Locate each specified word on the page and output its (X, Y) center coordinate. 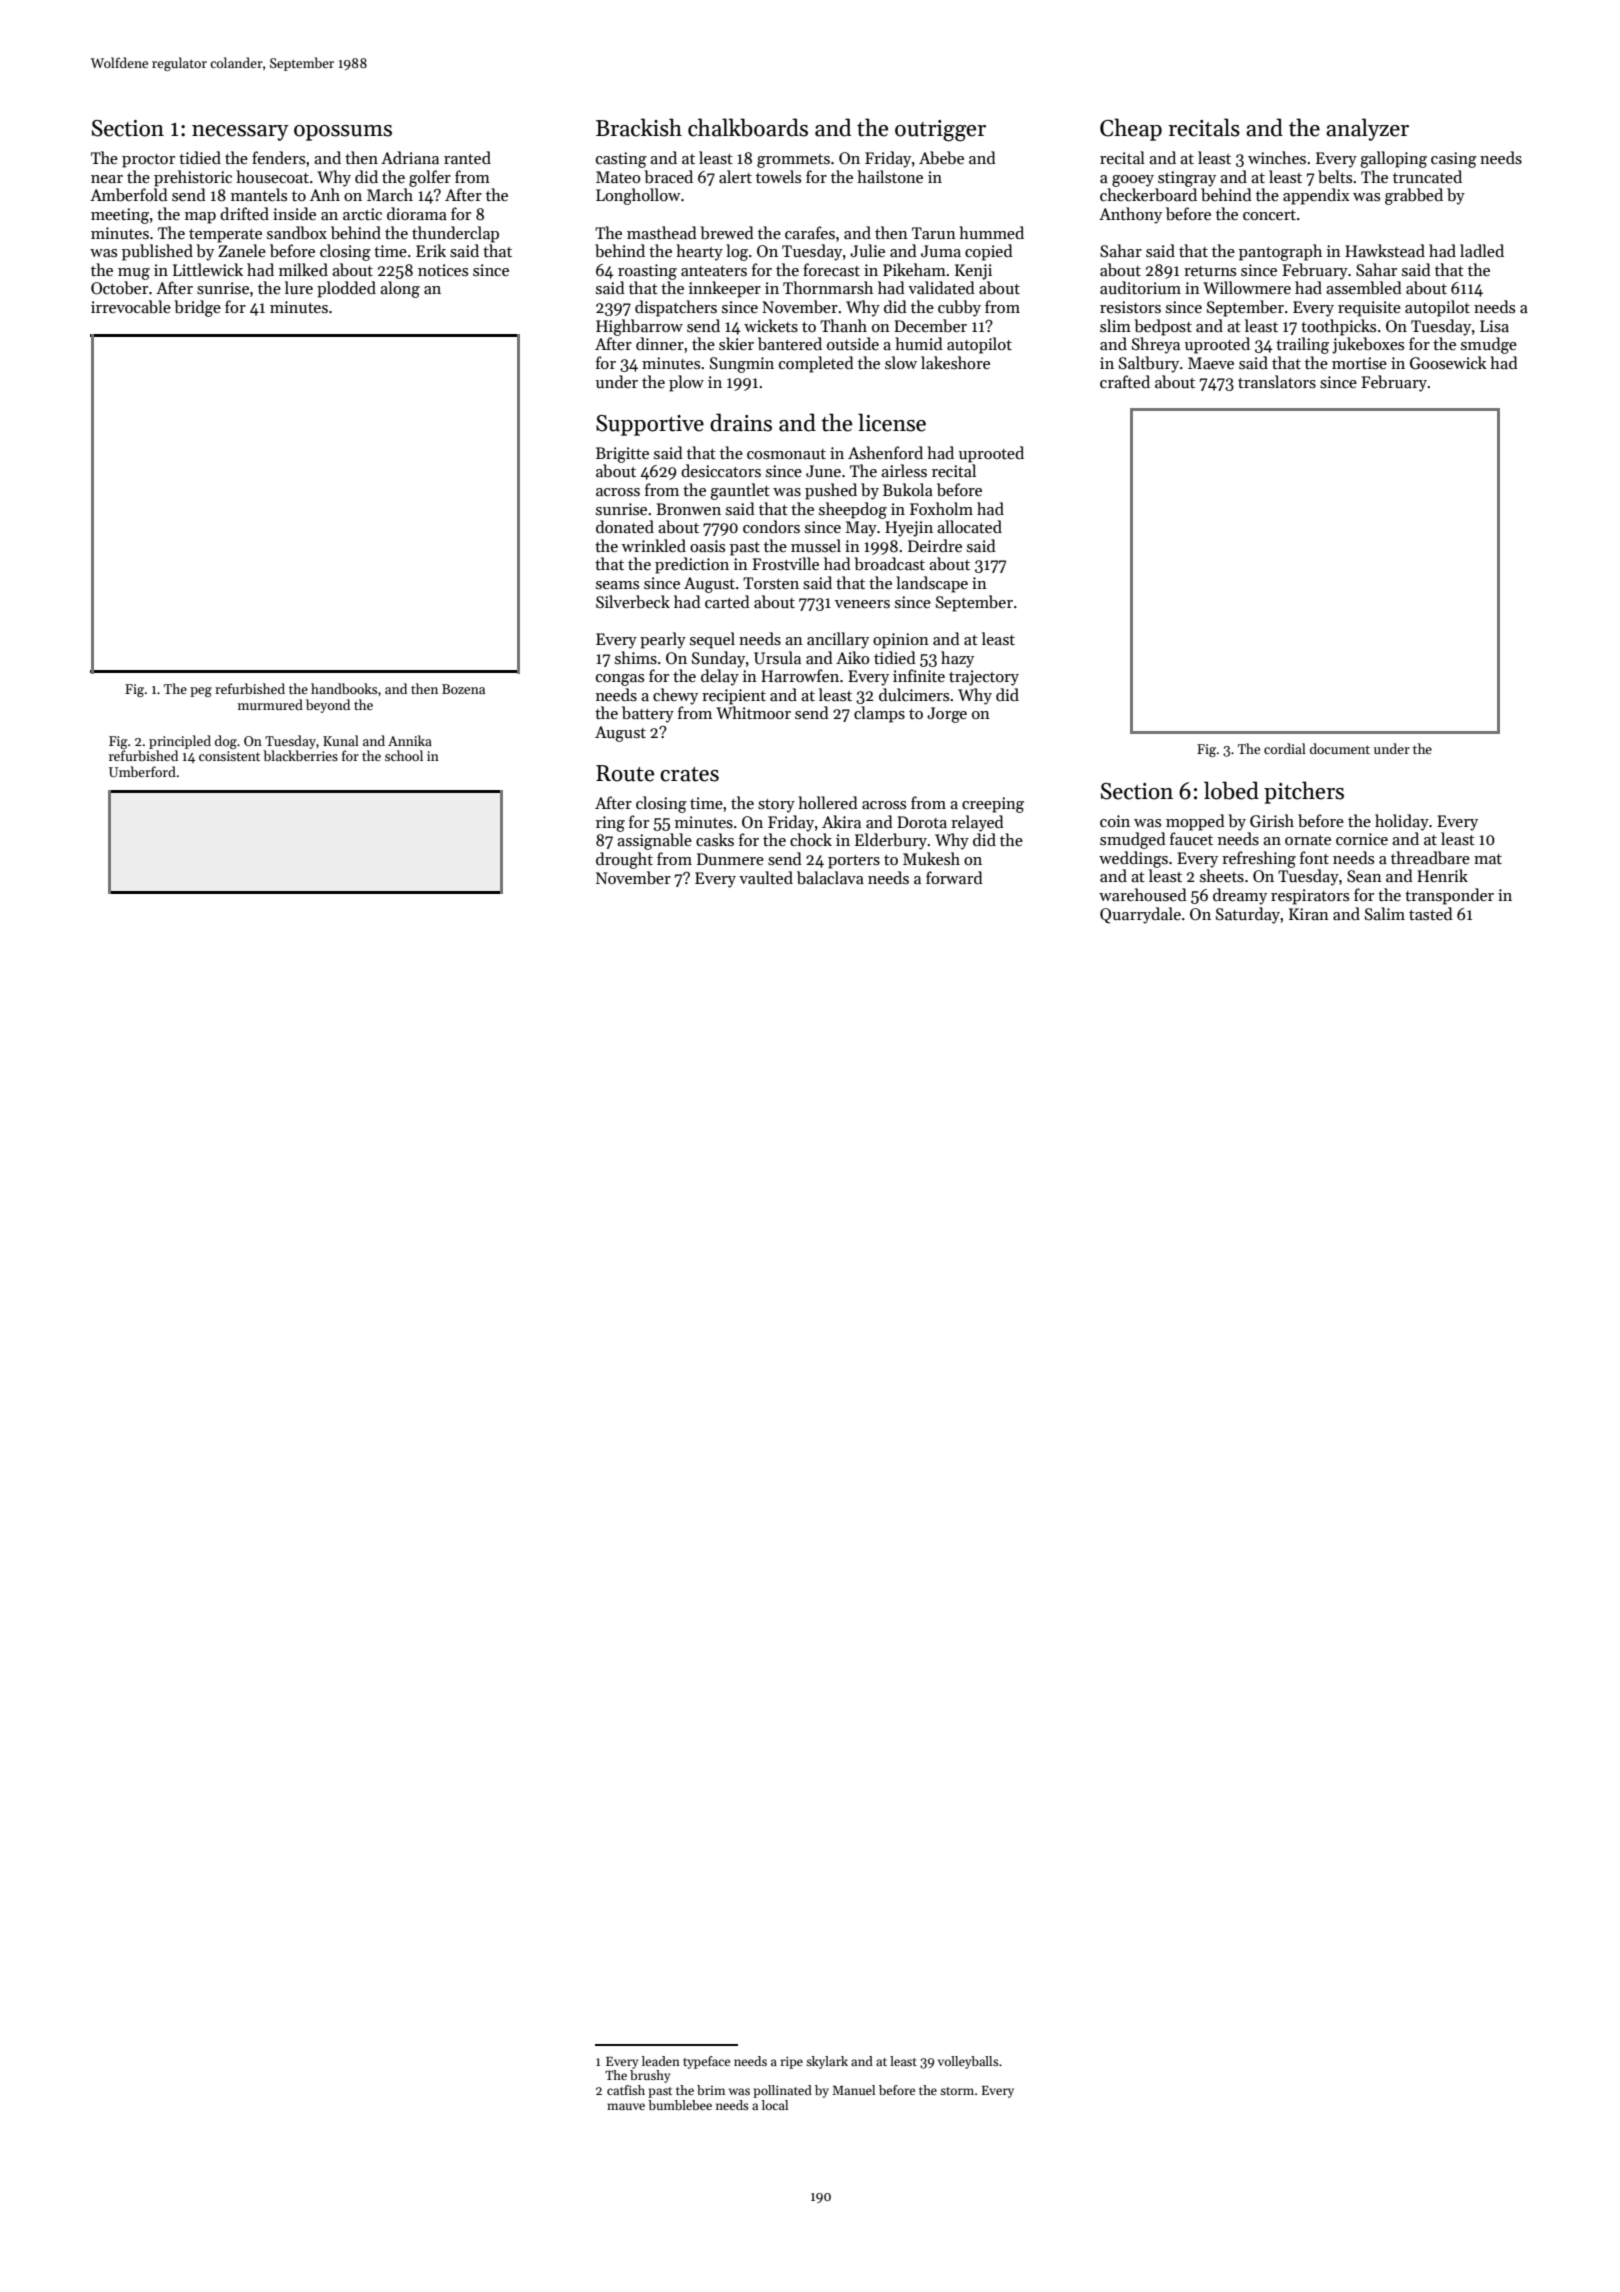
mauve (626, 2106)
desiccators (721, 470)
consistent (229, 756)
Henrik (1442, 875)
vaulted (766, 877)
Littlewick (208, 269)
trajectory (984, 678)
